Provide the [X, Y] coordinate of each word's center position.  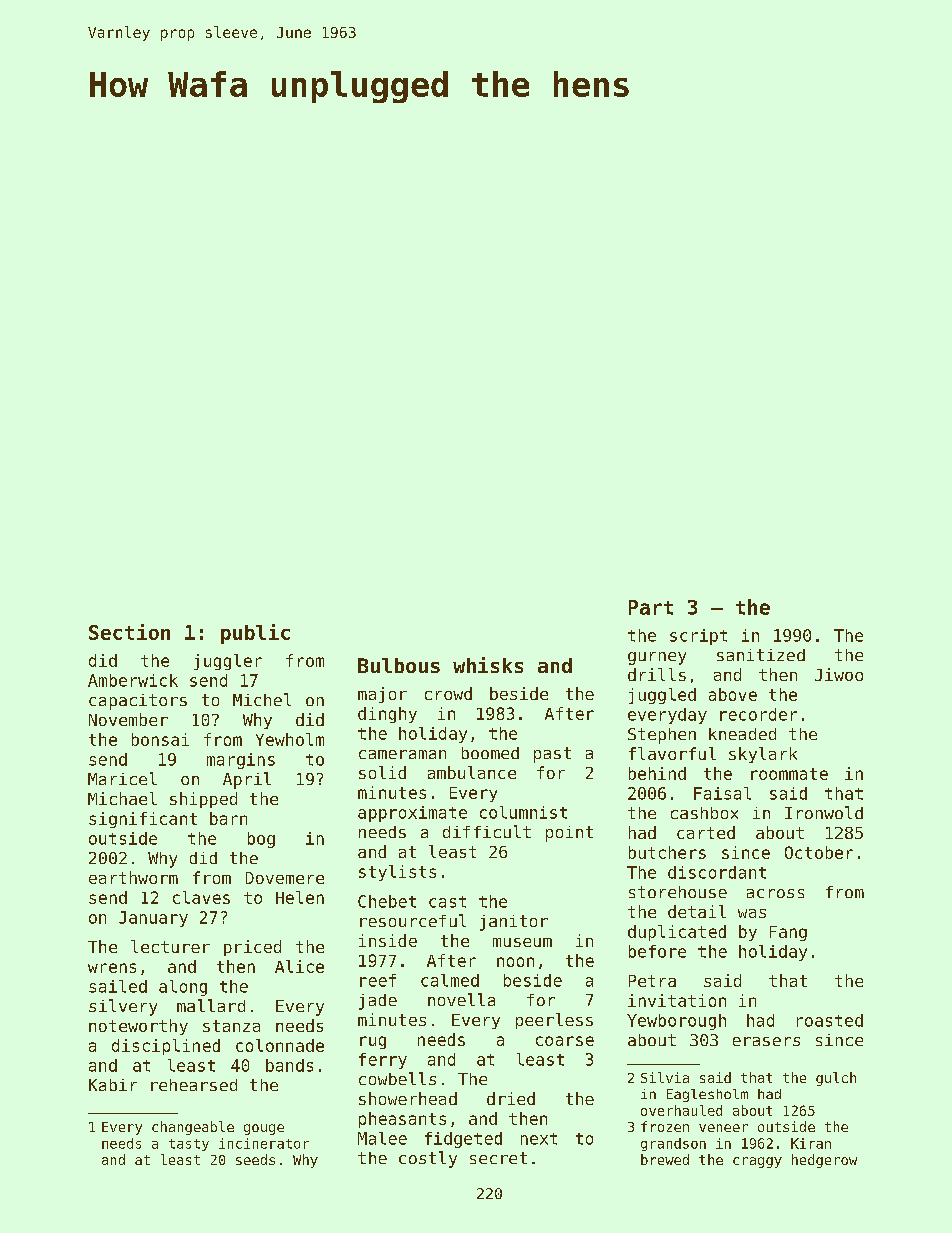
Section [129, 632]
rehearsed [194, 1085]
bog [261, 840]
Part [651, 607]
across [775, 893]
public [255, 634]
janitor [514, 923]
